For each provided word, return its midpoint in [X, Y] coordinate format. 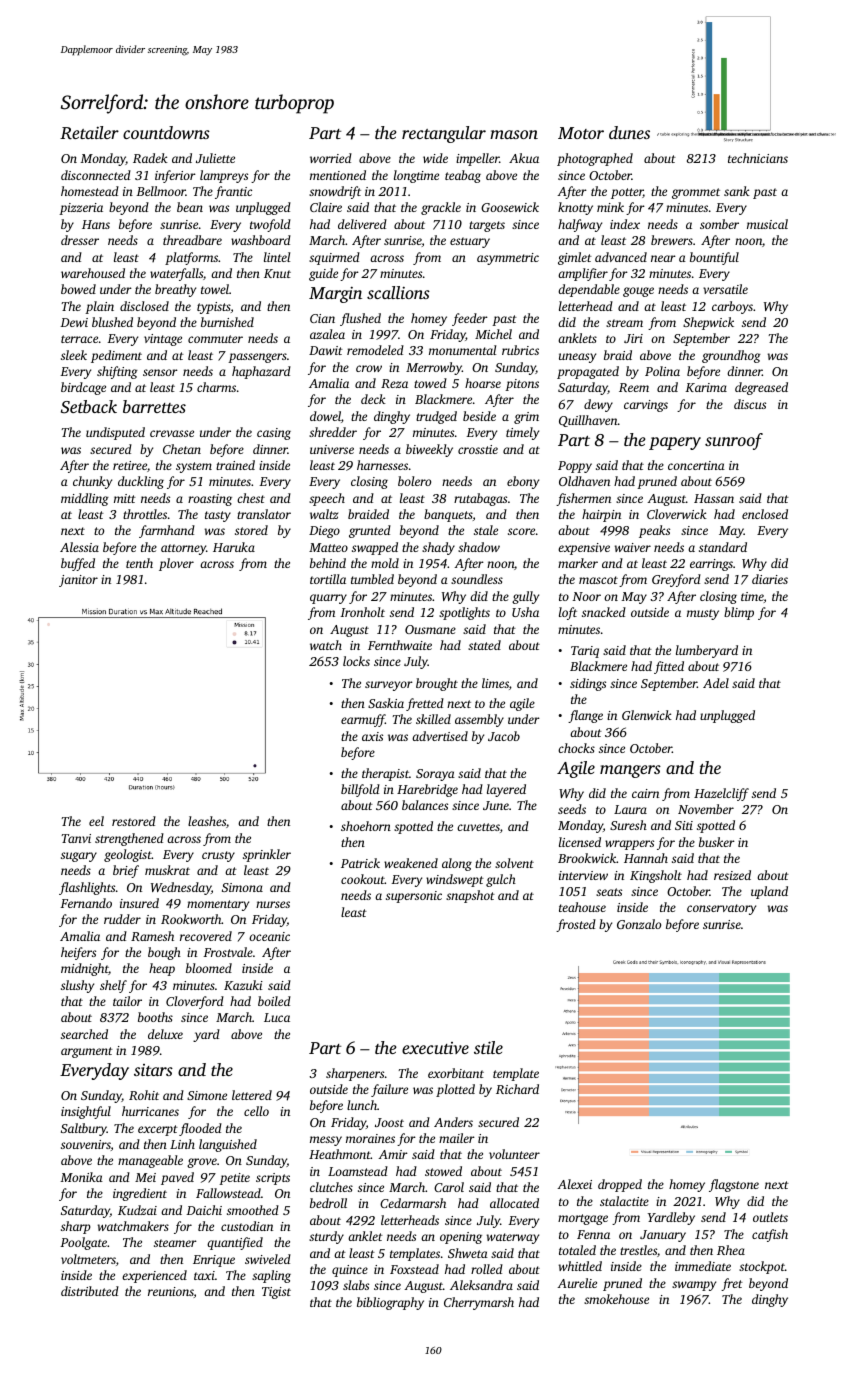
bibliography [390, 1303]
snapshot [470, 896]
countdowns [166, 132]
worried [331, 158]
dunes [629, 132]
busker [717, 842]
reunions [171, 1291]
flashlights [87, 888]
